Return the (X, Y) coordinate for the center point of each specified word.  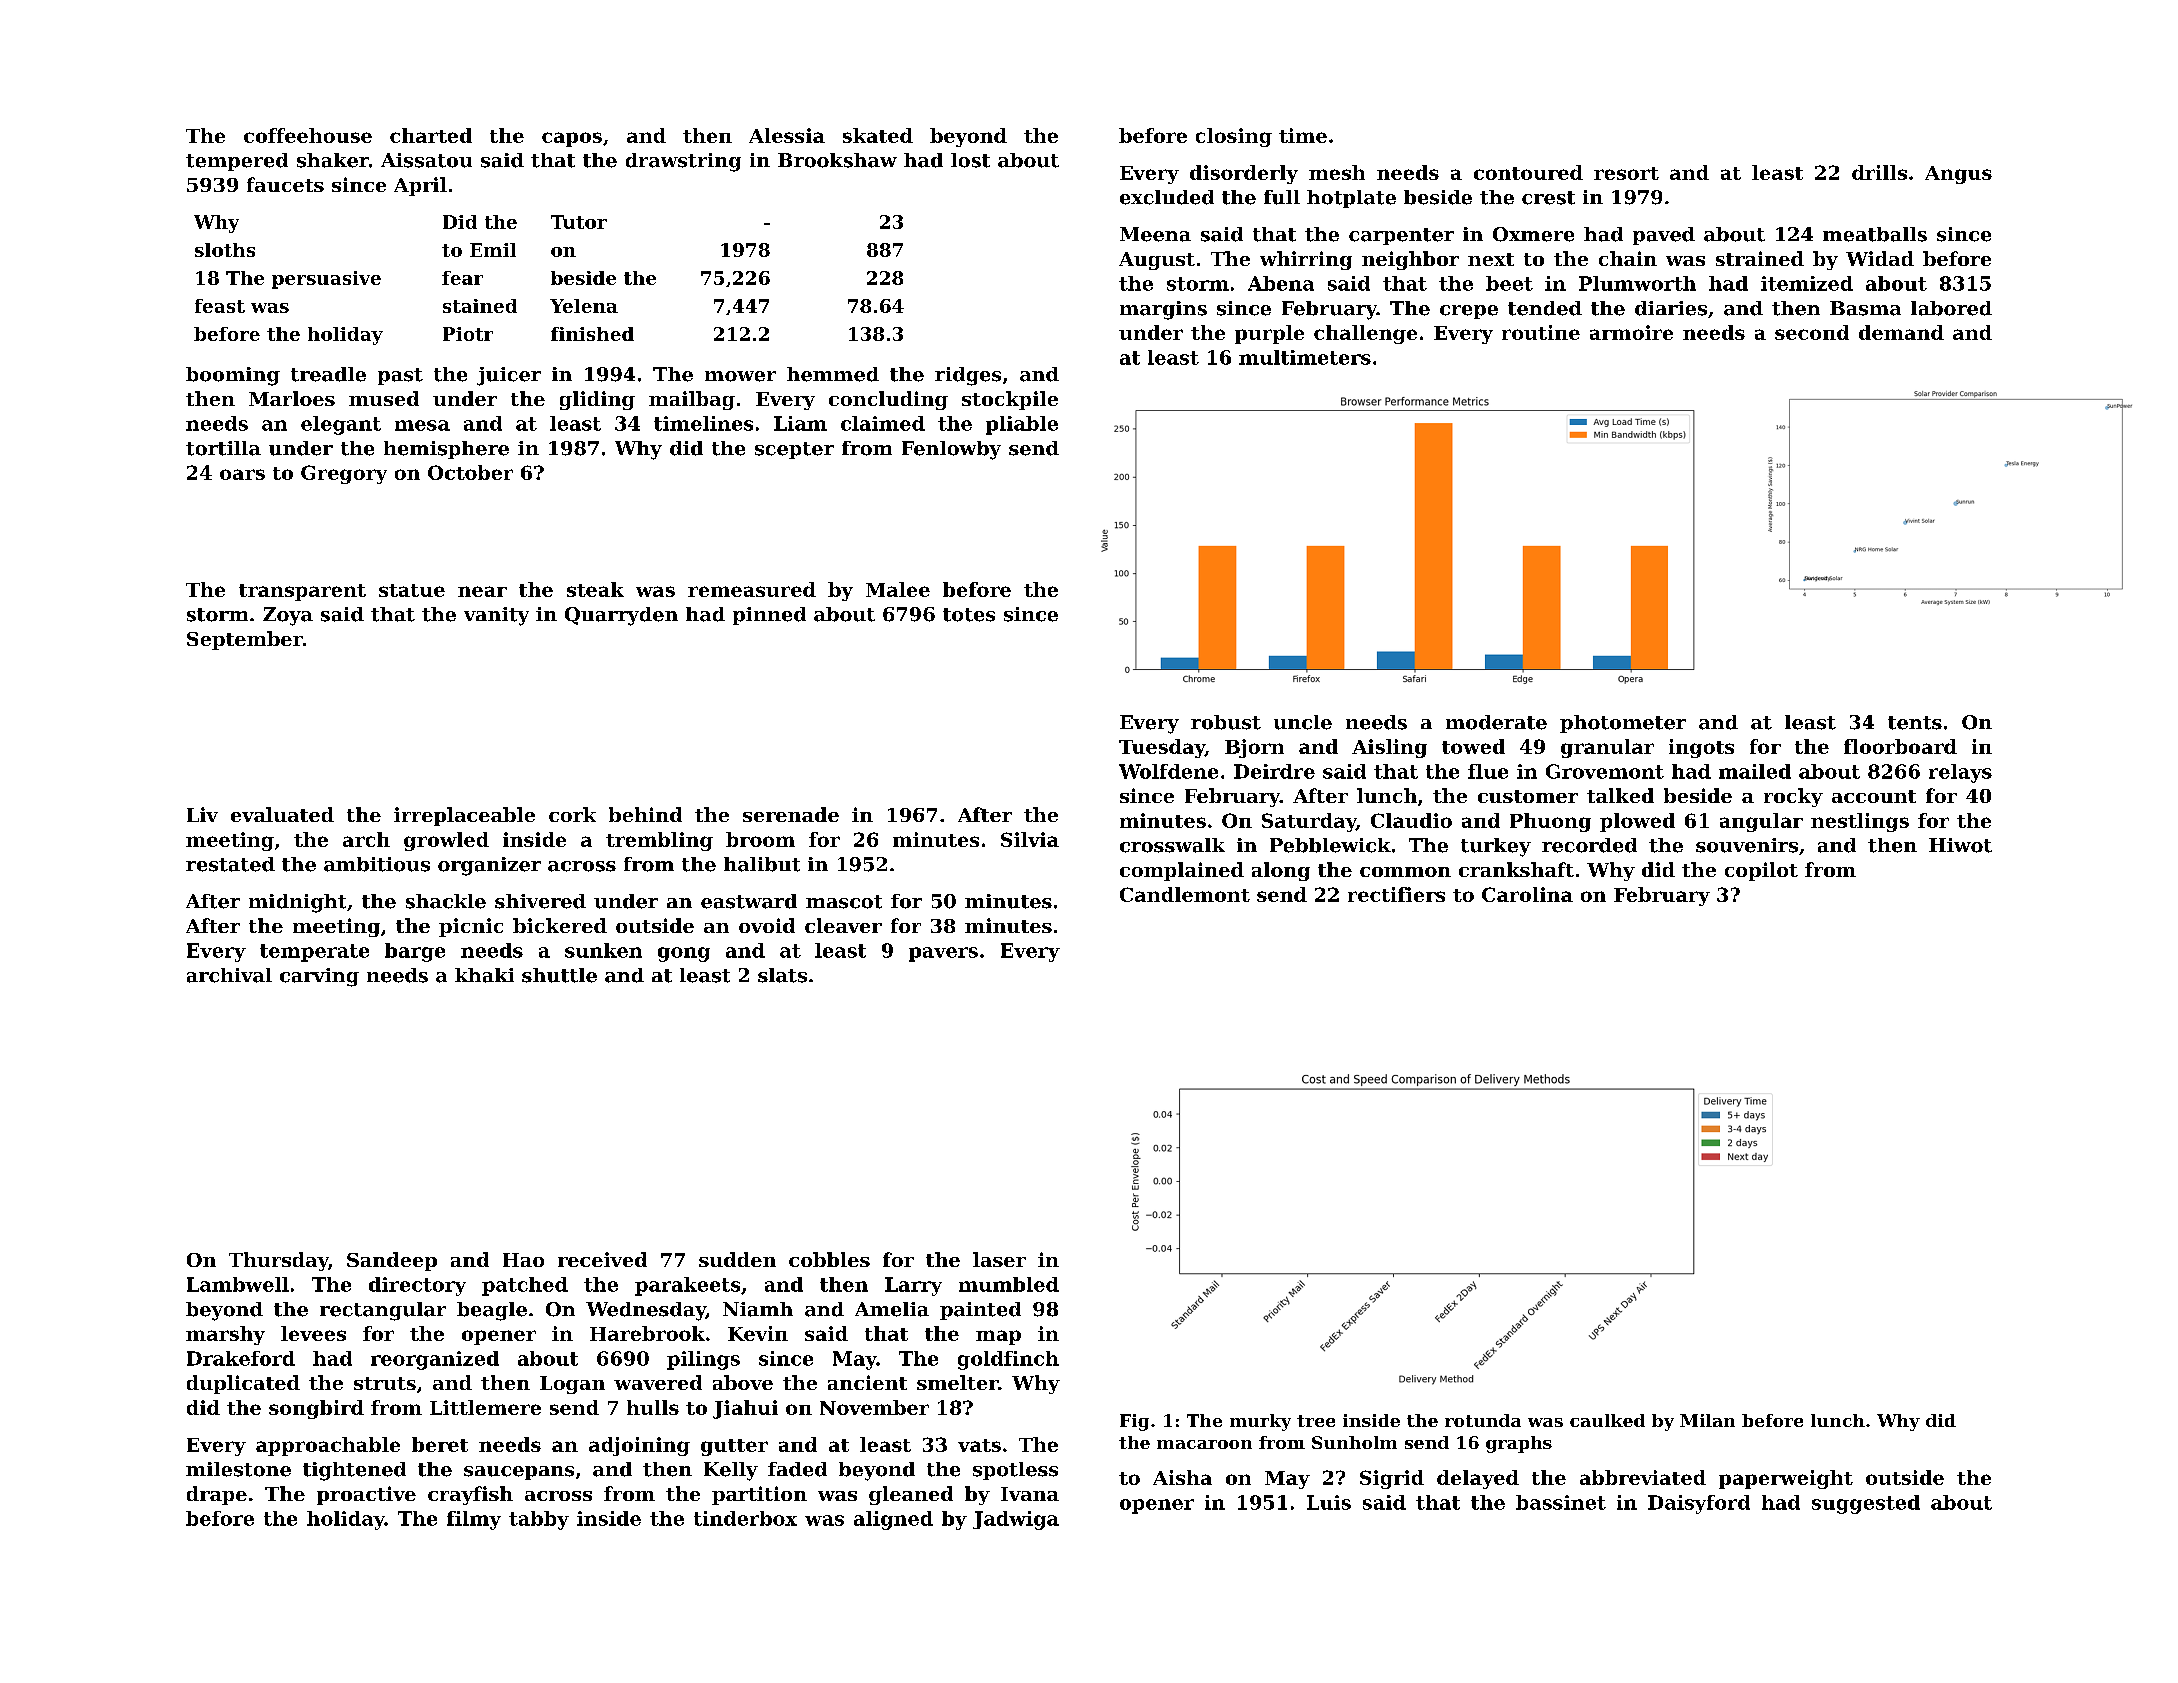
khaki (484, 975)
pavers (943, 954)
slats (782, 975)
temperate (314, 953)
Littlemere (485, 1407)
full (1282, 197)
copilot (1761, 871)
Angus (1958, 175)
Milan (1707, 1420)
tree (1316, 1421)
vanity (496, 616)
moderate (1496, 722)
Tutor (579, 222)
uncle (1303, 722)
